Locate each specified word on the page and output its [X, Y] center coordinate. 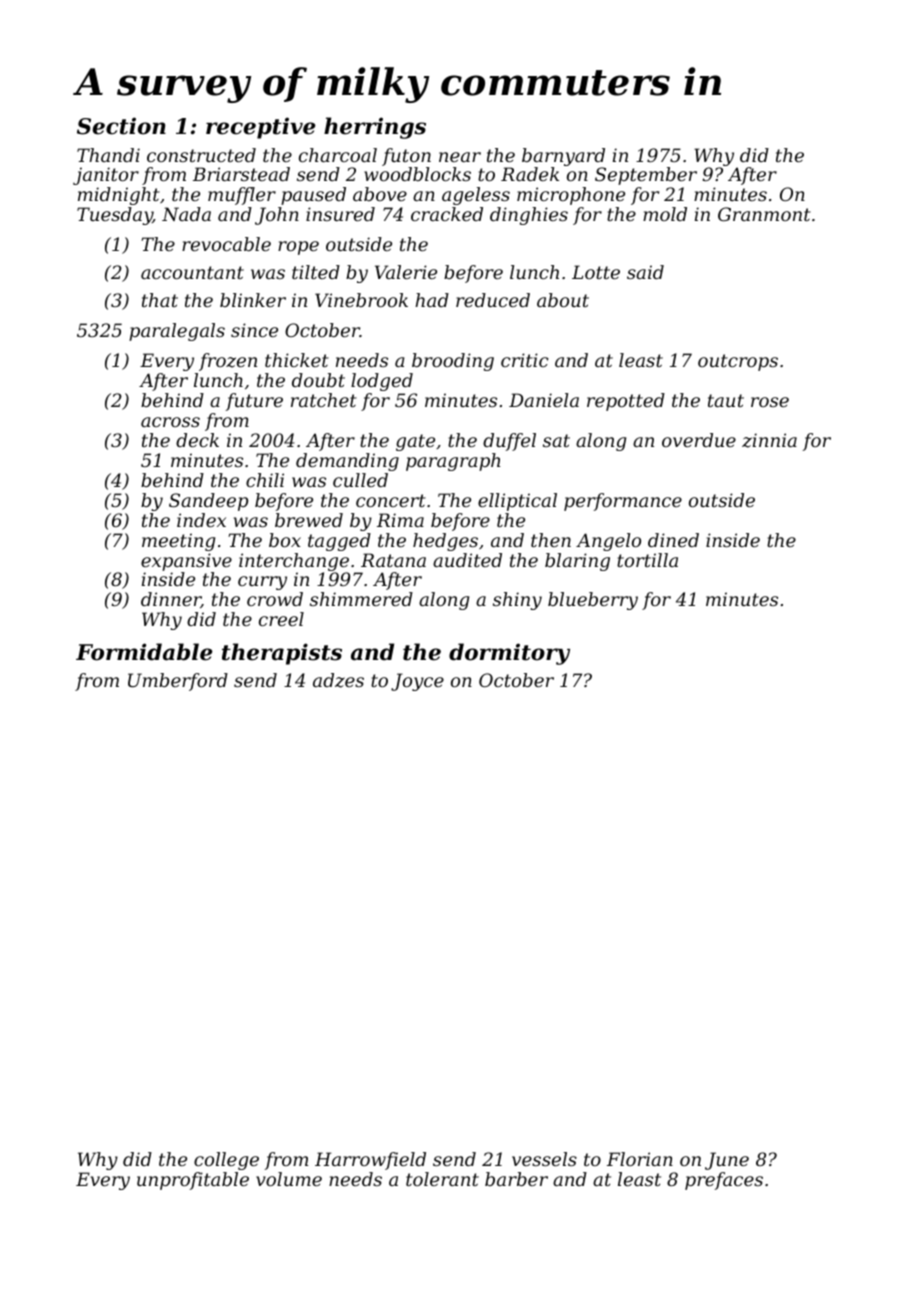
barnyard [563, 157]
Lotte [596, 272]
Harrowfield [370, 1161]
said [645, 272]
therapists [282, 654]
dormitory [509, 654]
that [160, 300]
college [226, 1161]
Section [121, 126]
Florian [640, 1159]
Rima [400, 520]
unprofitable [193, 1181]
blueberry [593, 601]
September [646, 176]
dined [673, 540]
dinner [171, 600]
